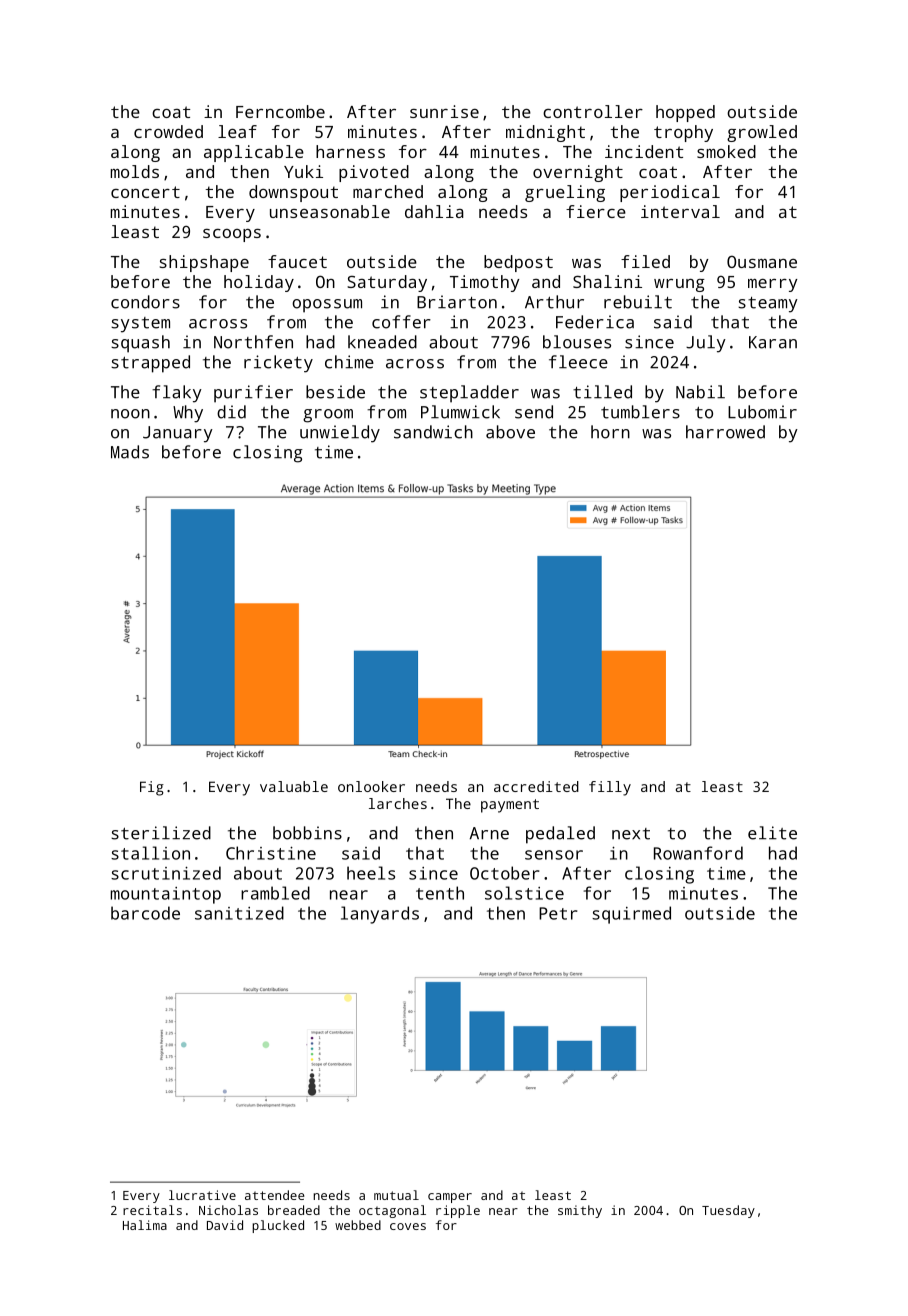 The image size is (908, 1316). What do you see at coordinates (631, 915) in the screenshot?
I see `squirmed` at bounding box center [631, 915].
